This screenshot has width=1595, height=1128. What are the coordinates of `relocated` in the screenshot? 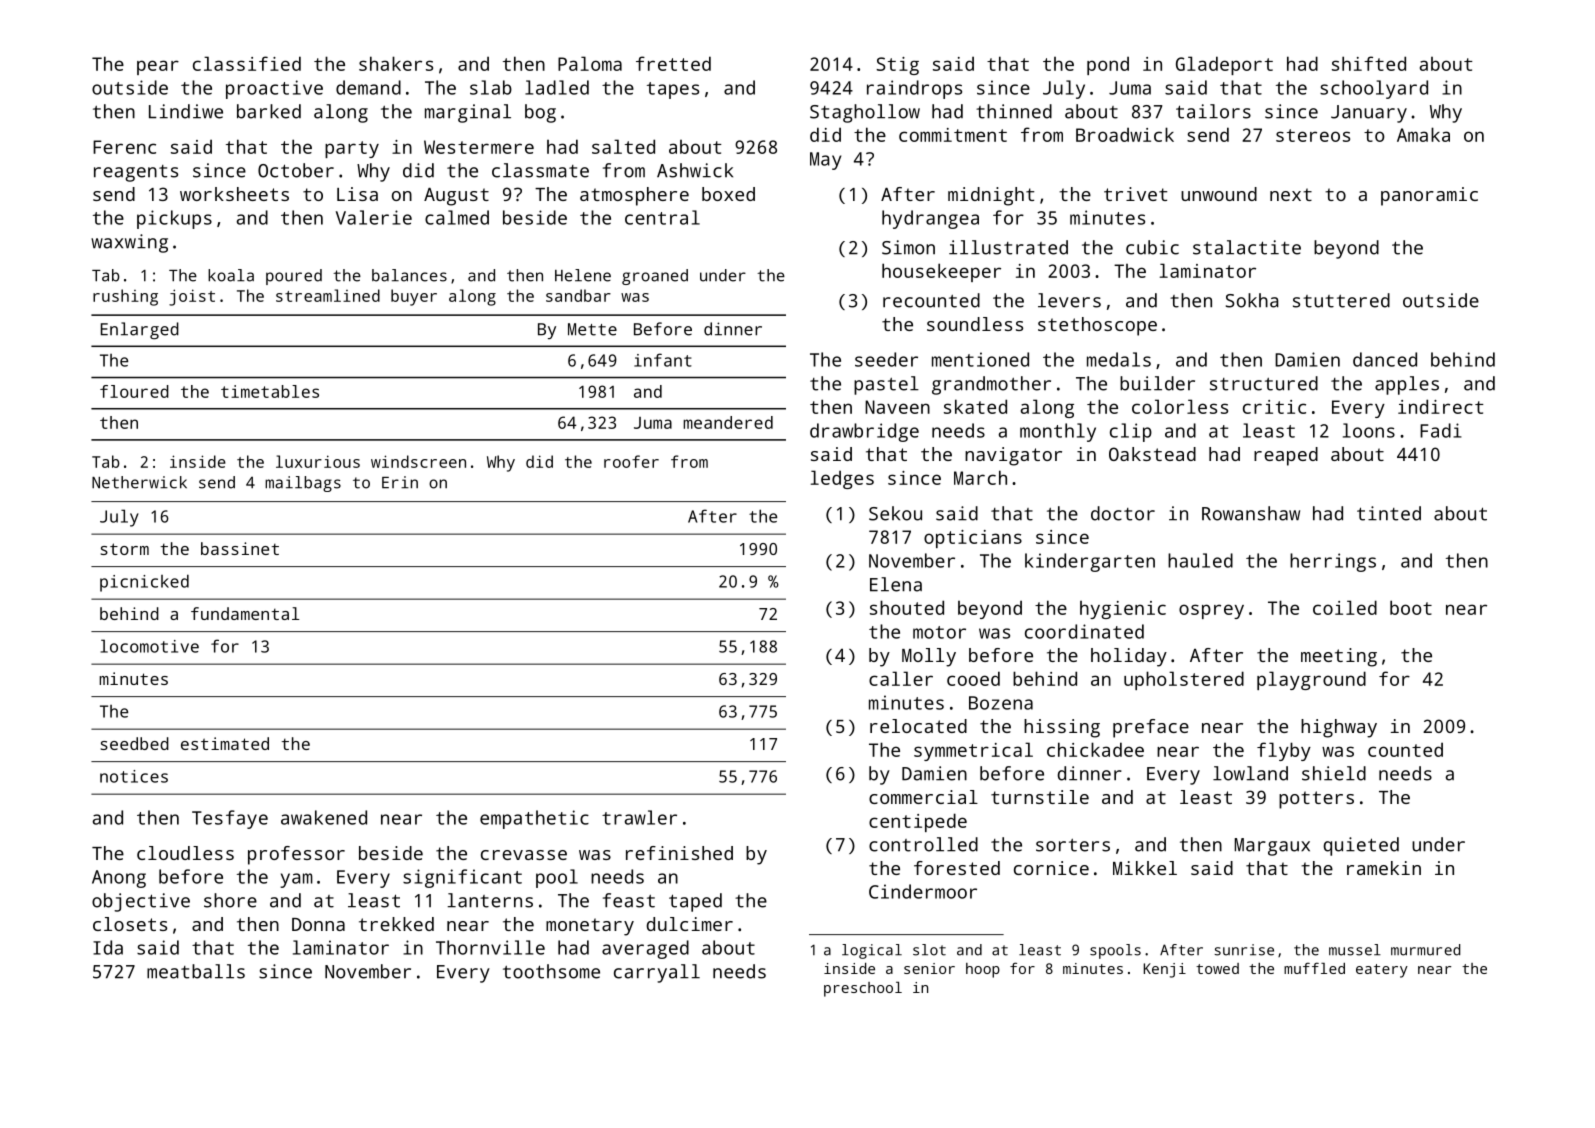 It's located at (918, 726).
